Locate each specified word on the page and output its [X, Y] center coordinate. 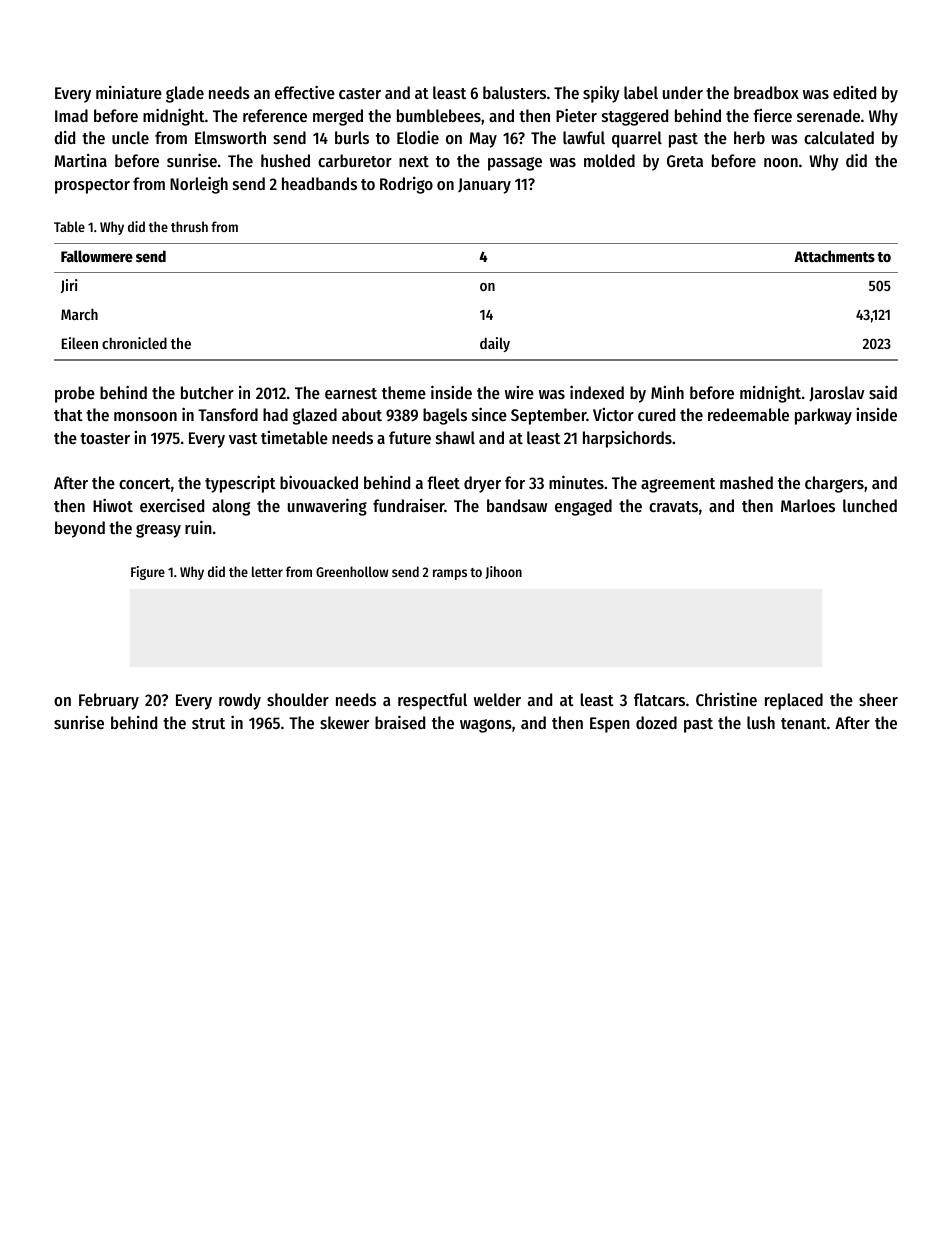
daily [495, 344]
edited [854, 92]
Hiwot [113, 505]
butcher [207, 392]
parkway [823, 416]
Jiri [69, 286]
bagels [445, 416]
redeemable [748, 414]
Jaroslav [837, 394]
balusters [514, 92]
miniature [129, 92]
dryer [482, 484]
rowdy [240, 701]
